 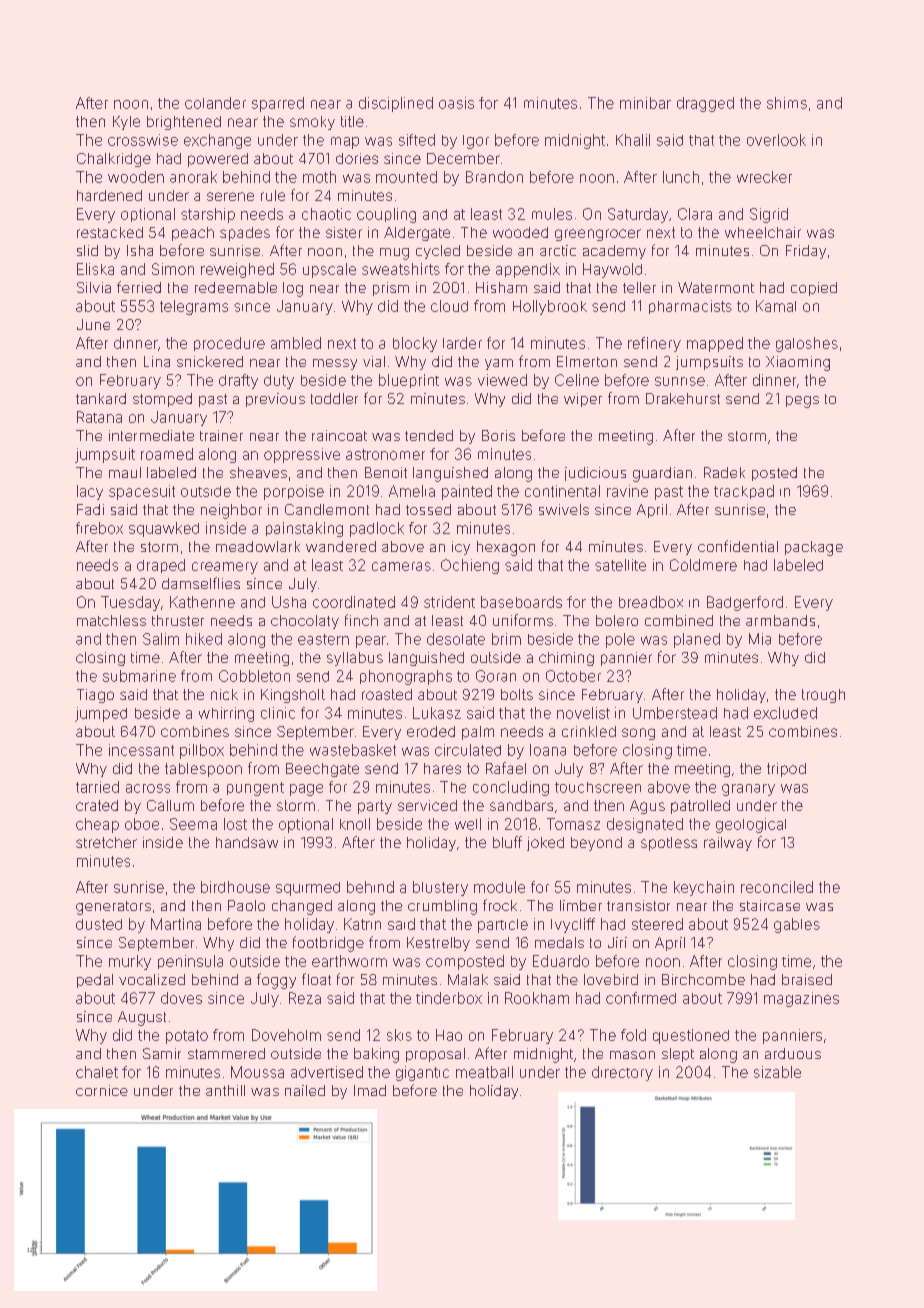 I want to click on Kyle, so click(x=126, y=123).
